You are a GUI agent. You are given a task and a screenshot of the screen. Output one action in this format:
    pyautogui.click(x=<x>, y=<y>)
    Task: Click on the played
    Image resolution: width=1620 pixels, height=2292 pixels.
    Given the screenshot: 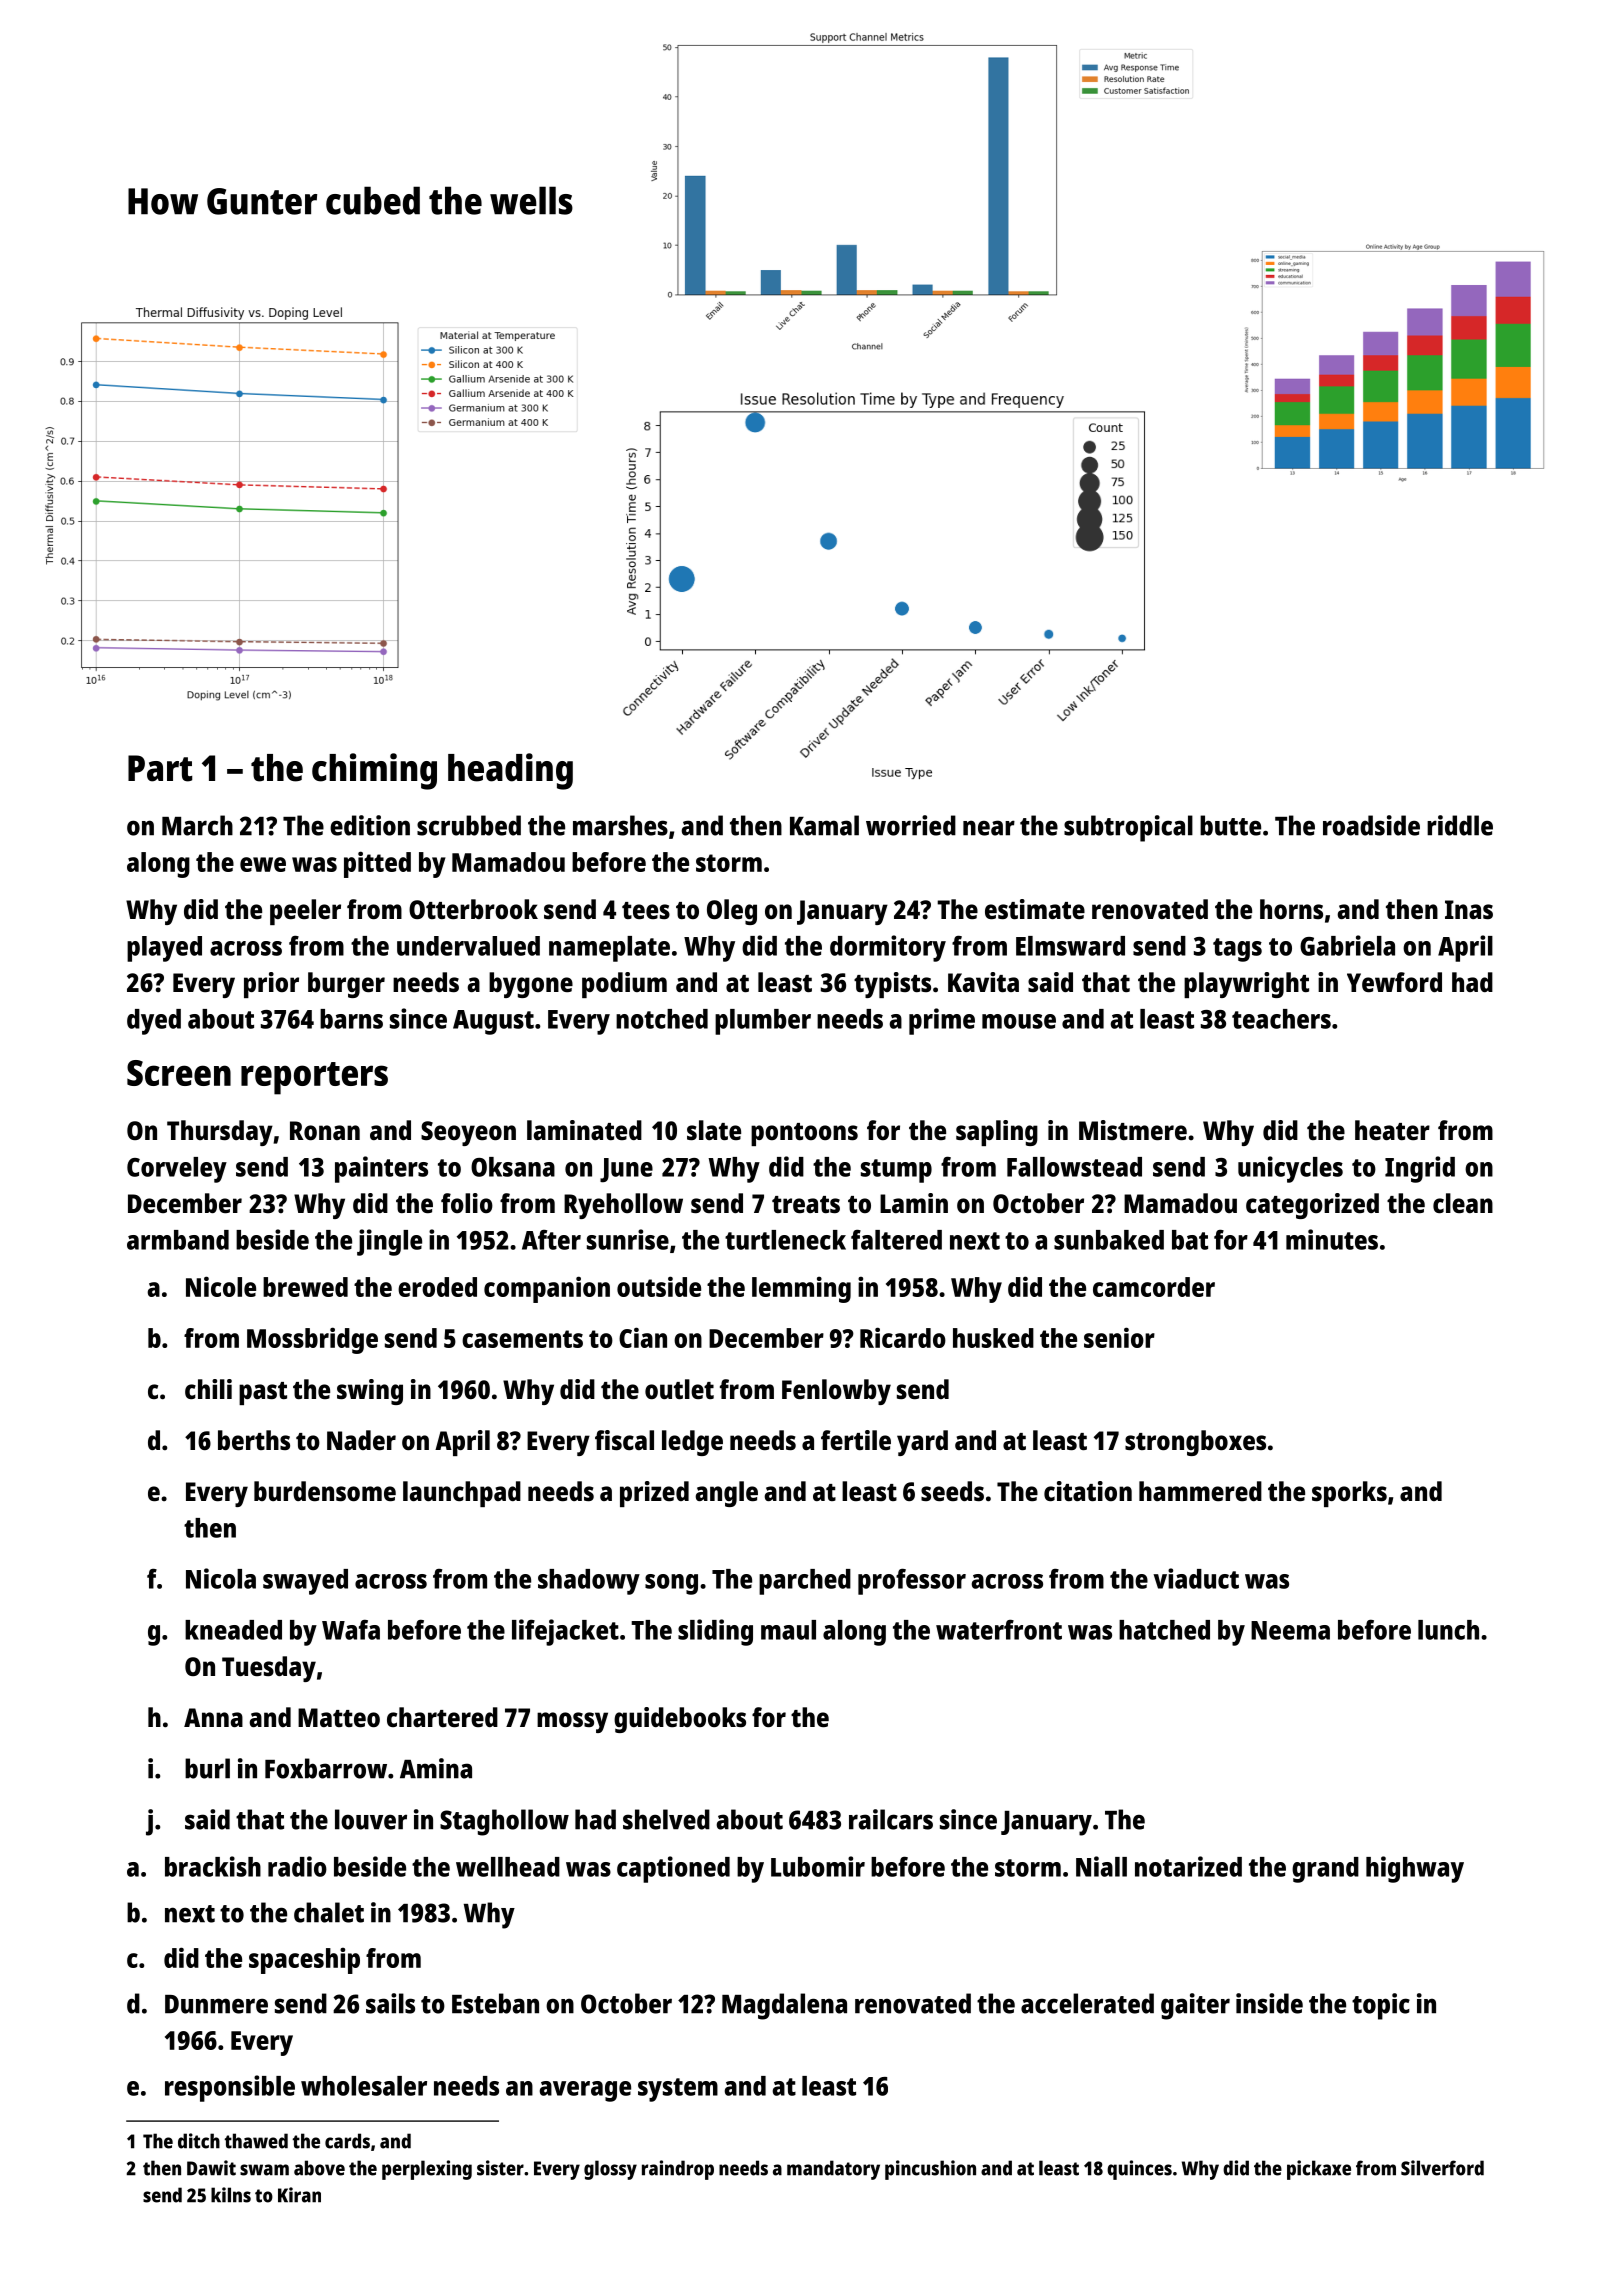 What is the action you would take?
    pyautogui.click(x=164, y=949)
